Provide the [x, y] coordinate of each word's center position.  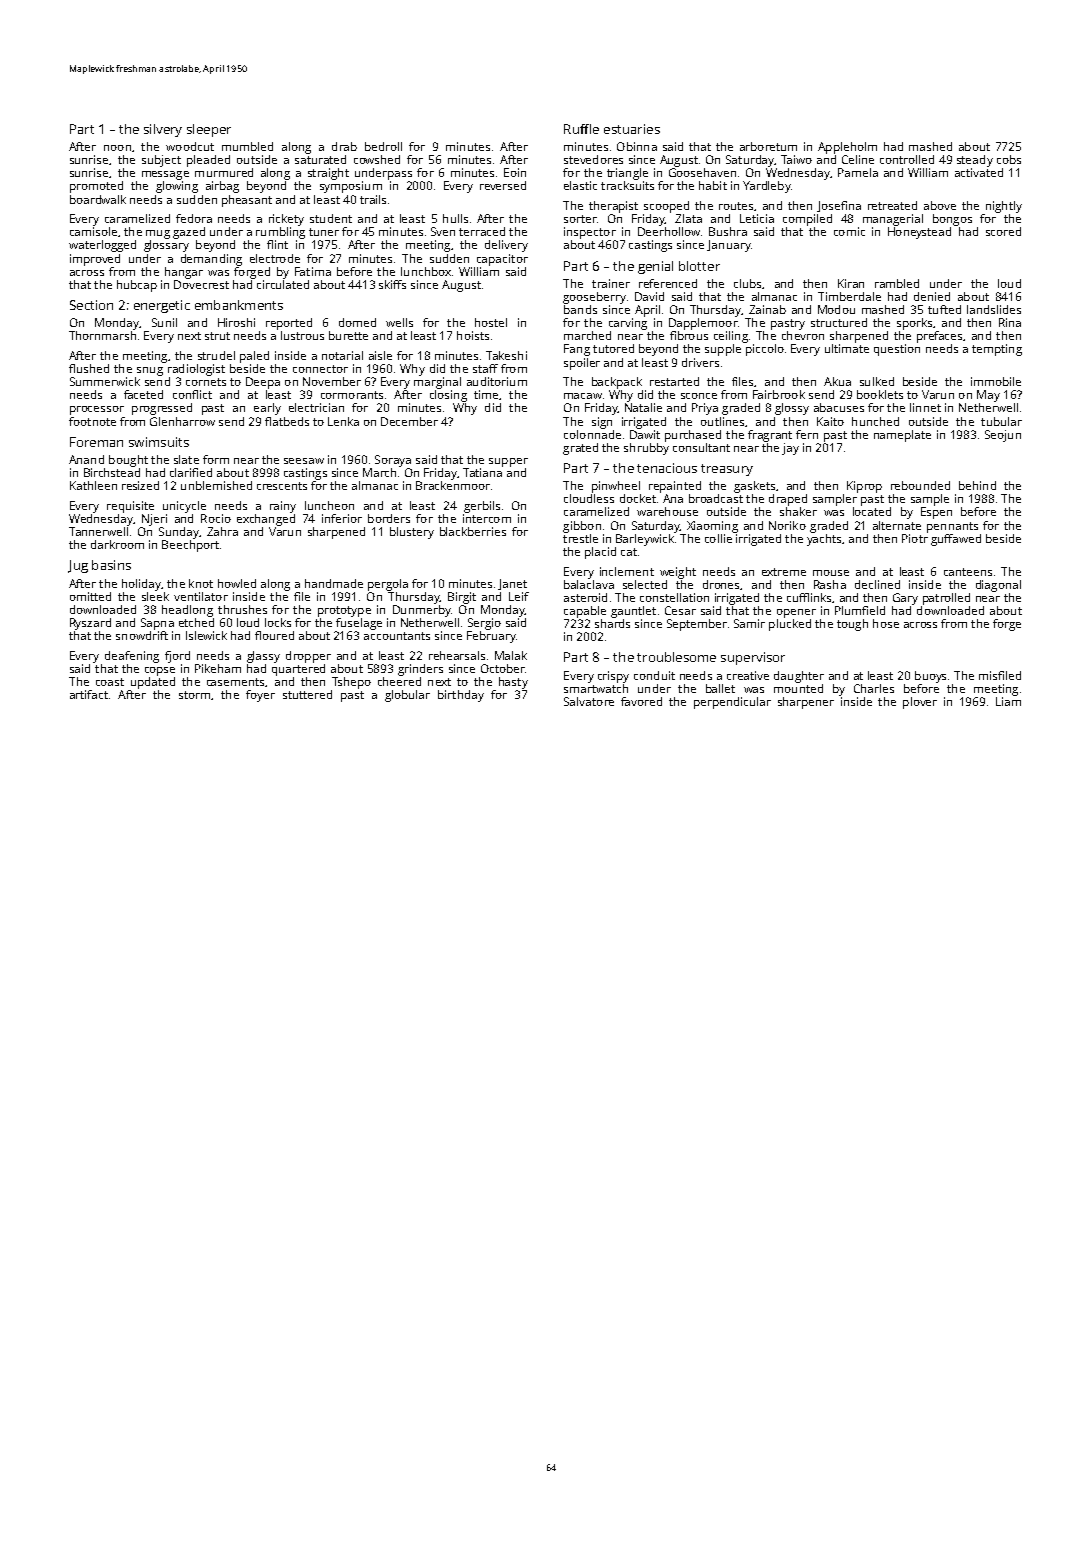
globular [407, 696]
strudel [216, 355]
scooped [666, 207]
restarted [674, 381]
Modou [836, 309]
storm [194, 695]
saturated [320, 159]
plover [920, 703]
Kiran [851, 283]
